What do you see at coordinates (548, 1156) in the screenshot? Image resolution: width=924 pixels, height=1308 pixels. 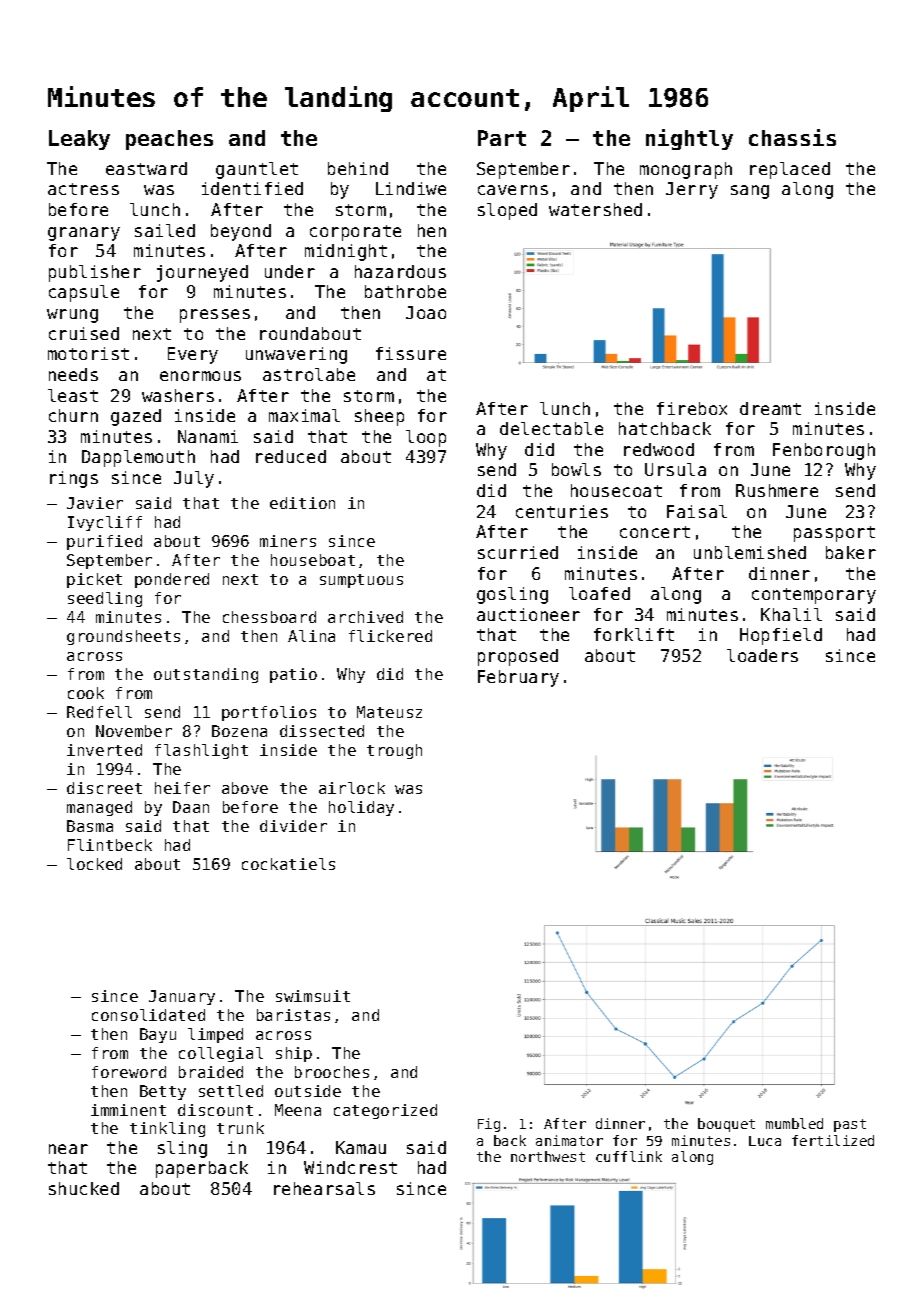 I see `northwest` at bounding box center [548, 1156].
